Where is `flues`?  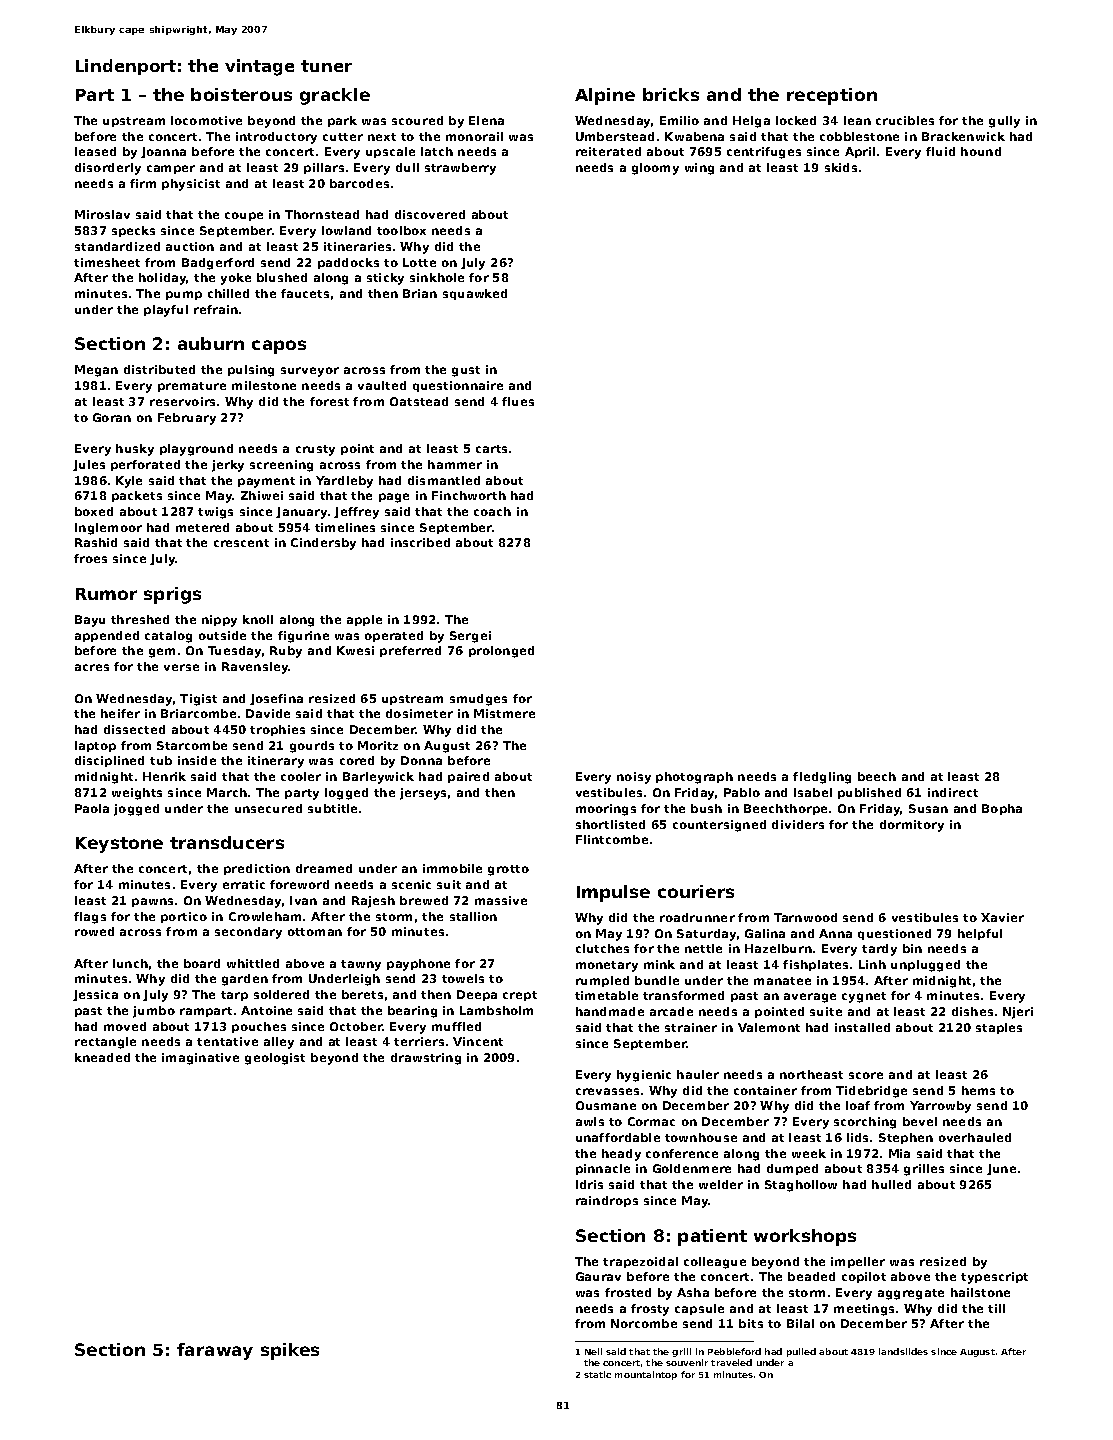 flues is located at coordinates (518, 401).
